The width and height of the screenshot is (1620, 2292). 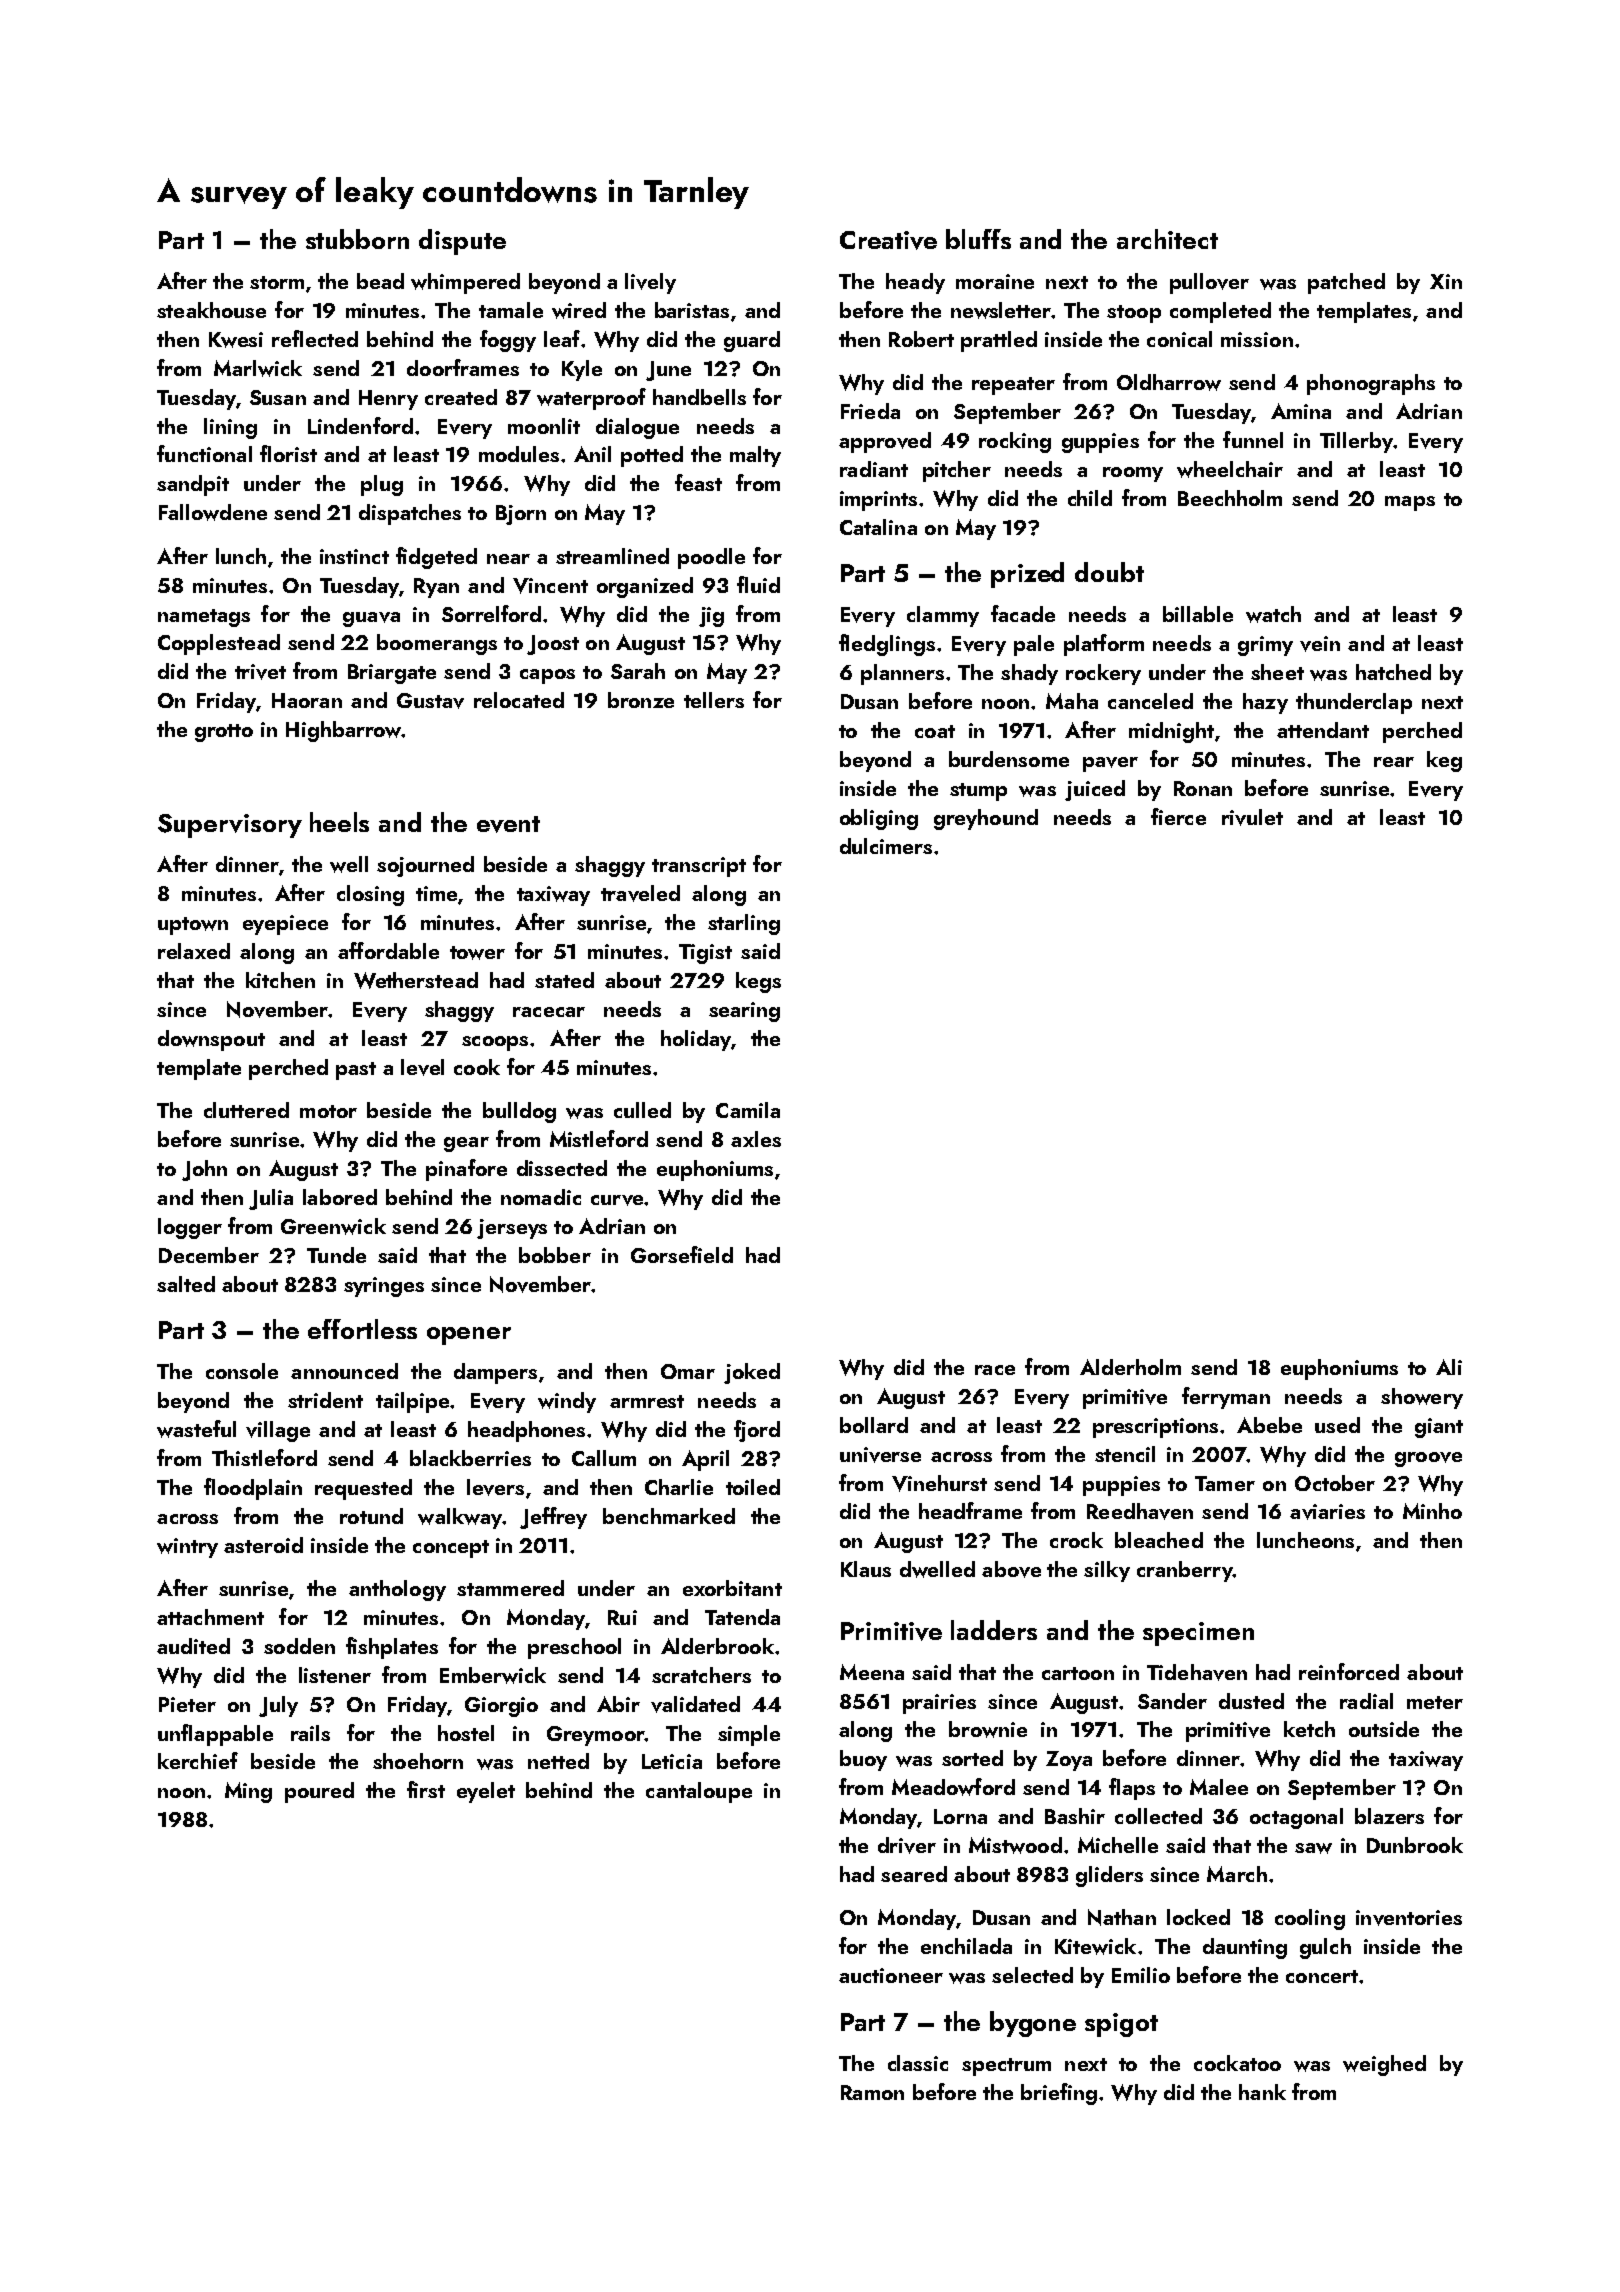 What do you see at coordinates (574, 1648) in the screenshot?
I see `preschool` at bounding box center [574, 1648].
